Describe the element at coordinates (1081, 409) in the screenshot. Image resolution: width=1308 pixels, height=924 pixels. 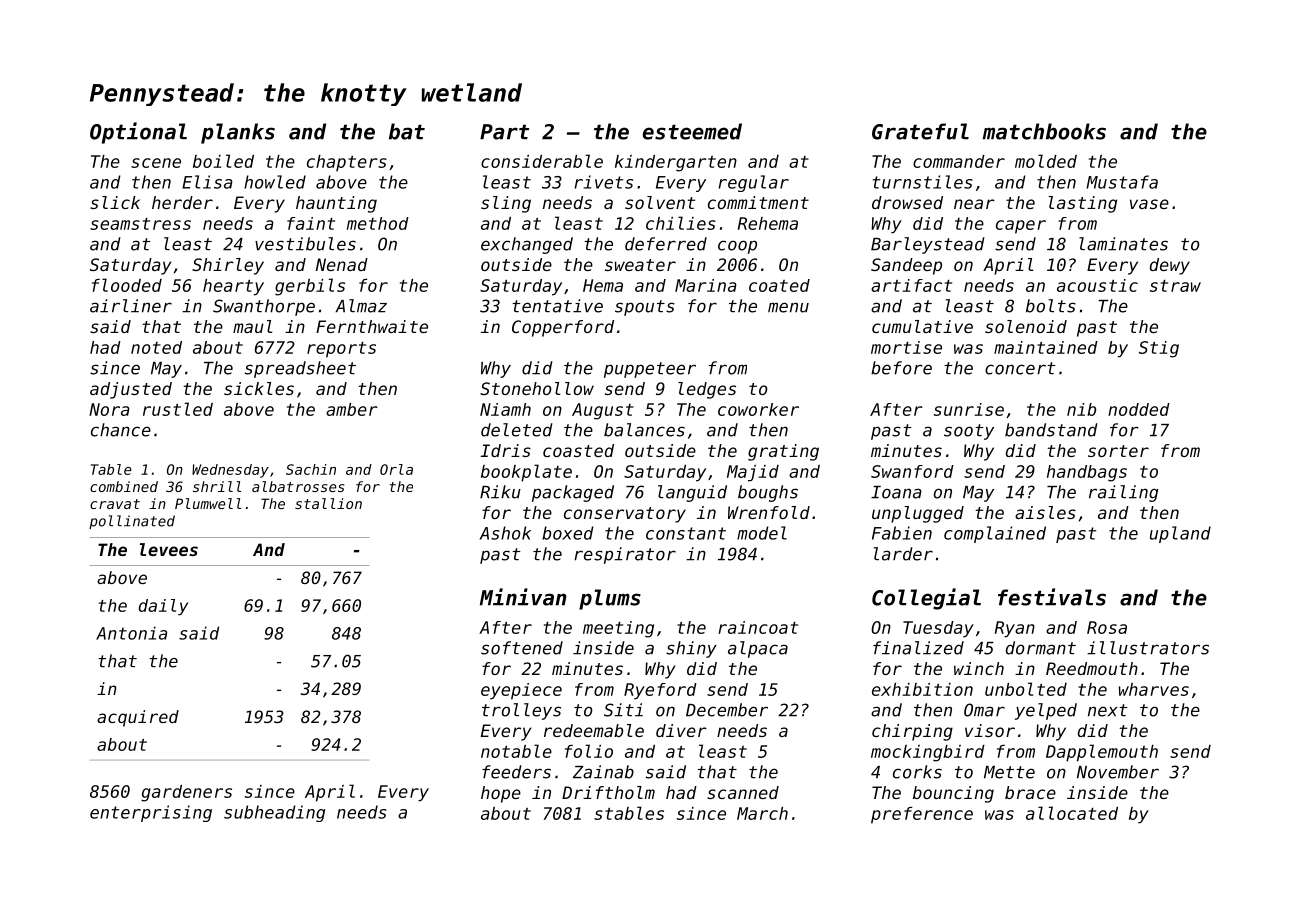
I see `nib` at that location.
